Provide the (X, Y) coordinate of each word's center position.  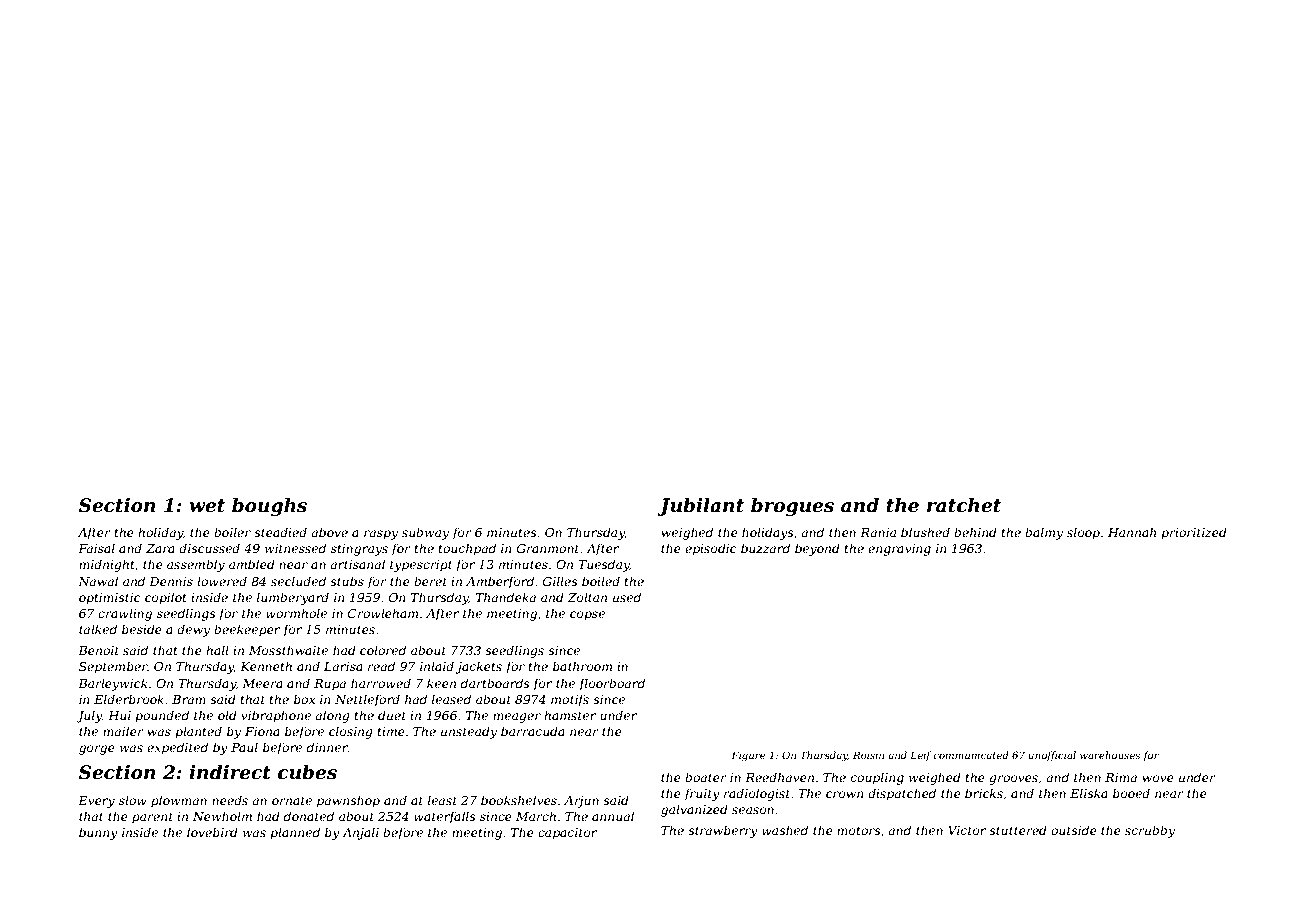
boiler (232, 532)
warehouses (1110, 755)
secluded (298, 581)
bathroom (582, 666)
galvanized (694, 810)
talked (98, 629)
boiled (601, 581)
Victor (967, 830)
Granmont (548, 548)
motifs (570, 700)
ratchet (964, 505)
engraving (899, 550)
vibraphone (276, 716)
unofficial (1052, 756)
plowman (179, 801)
